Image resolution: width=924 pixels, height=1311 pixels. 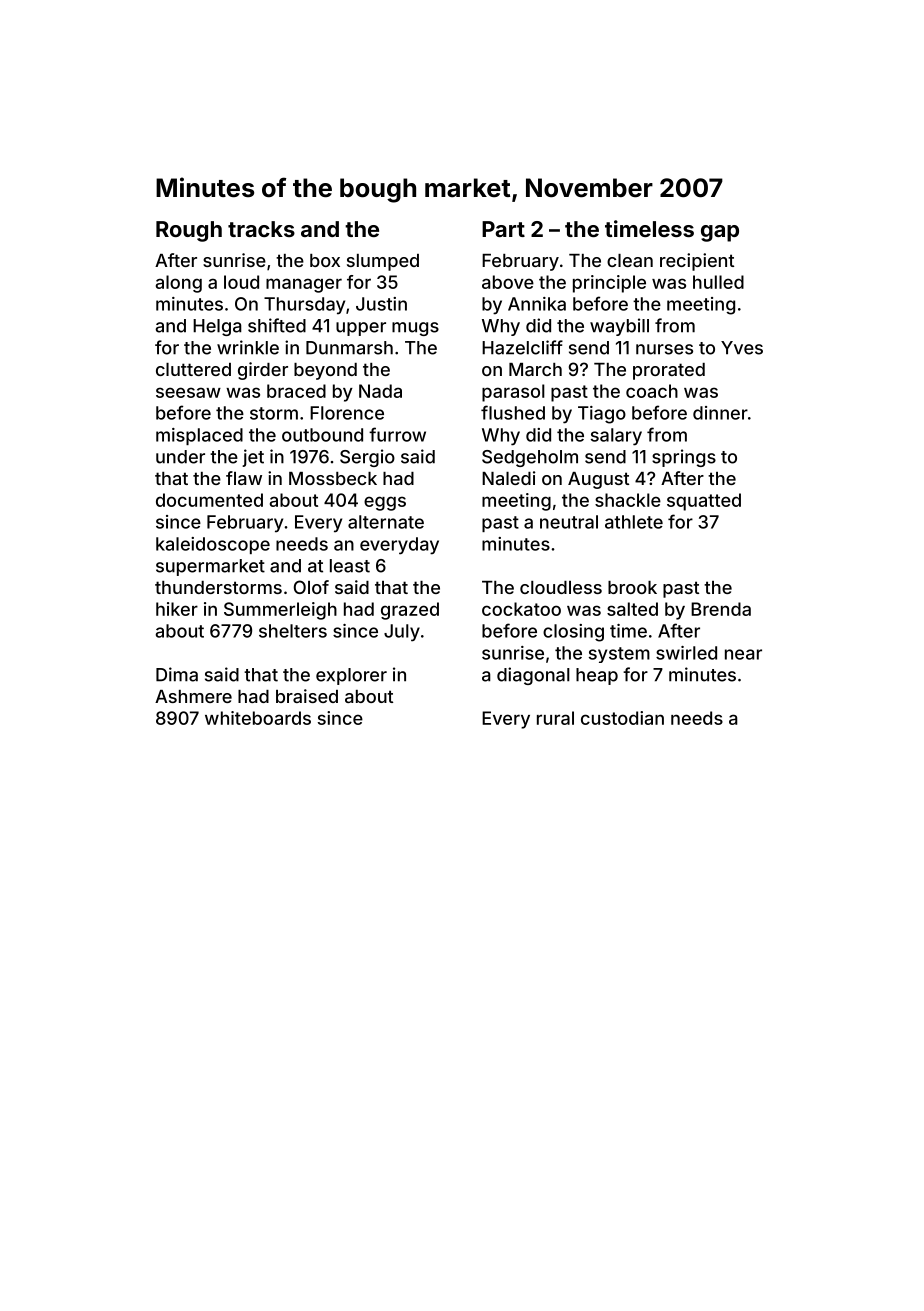 I want to click on Sedgeholm, so click(x=530, y=458).
